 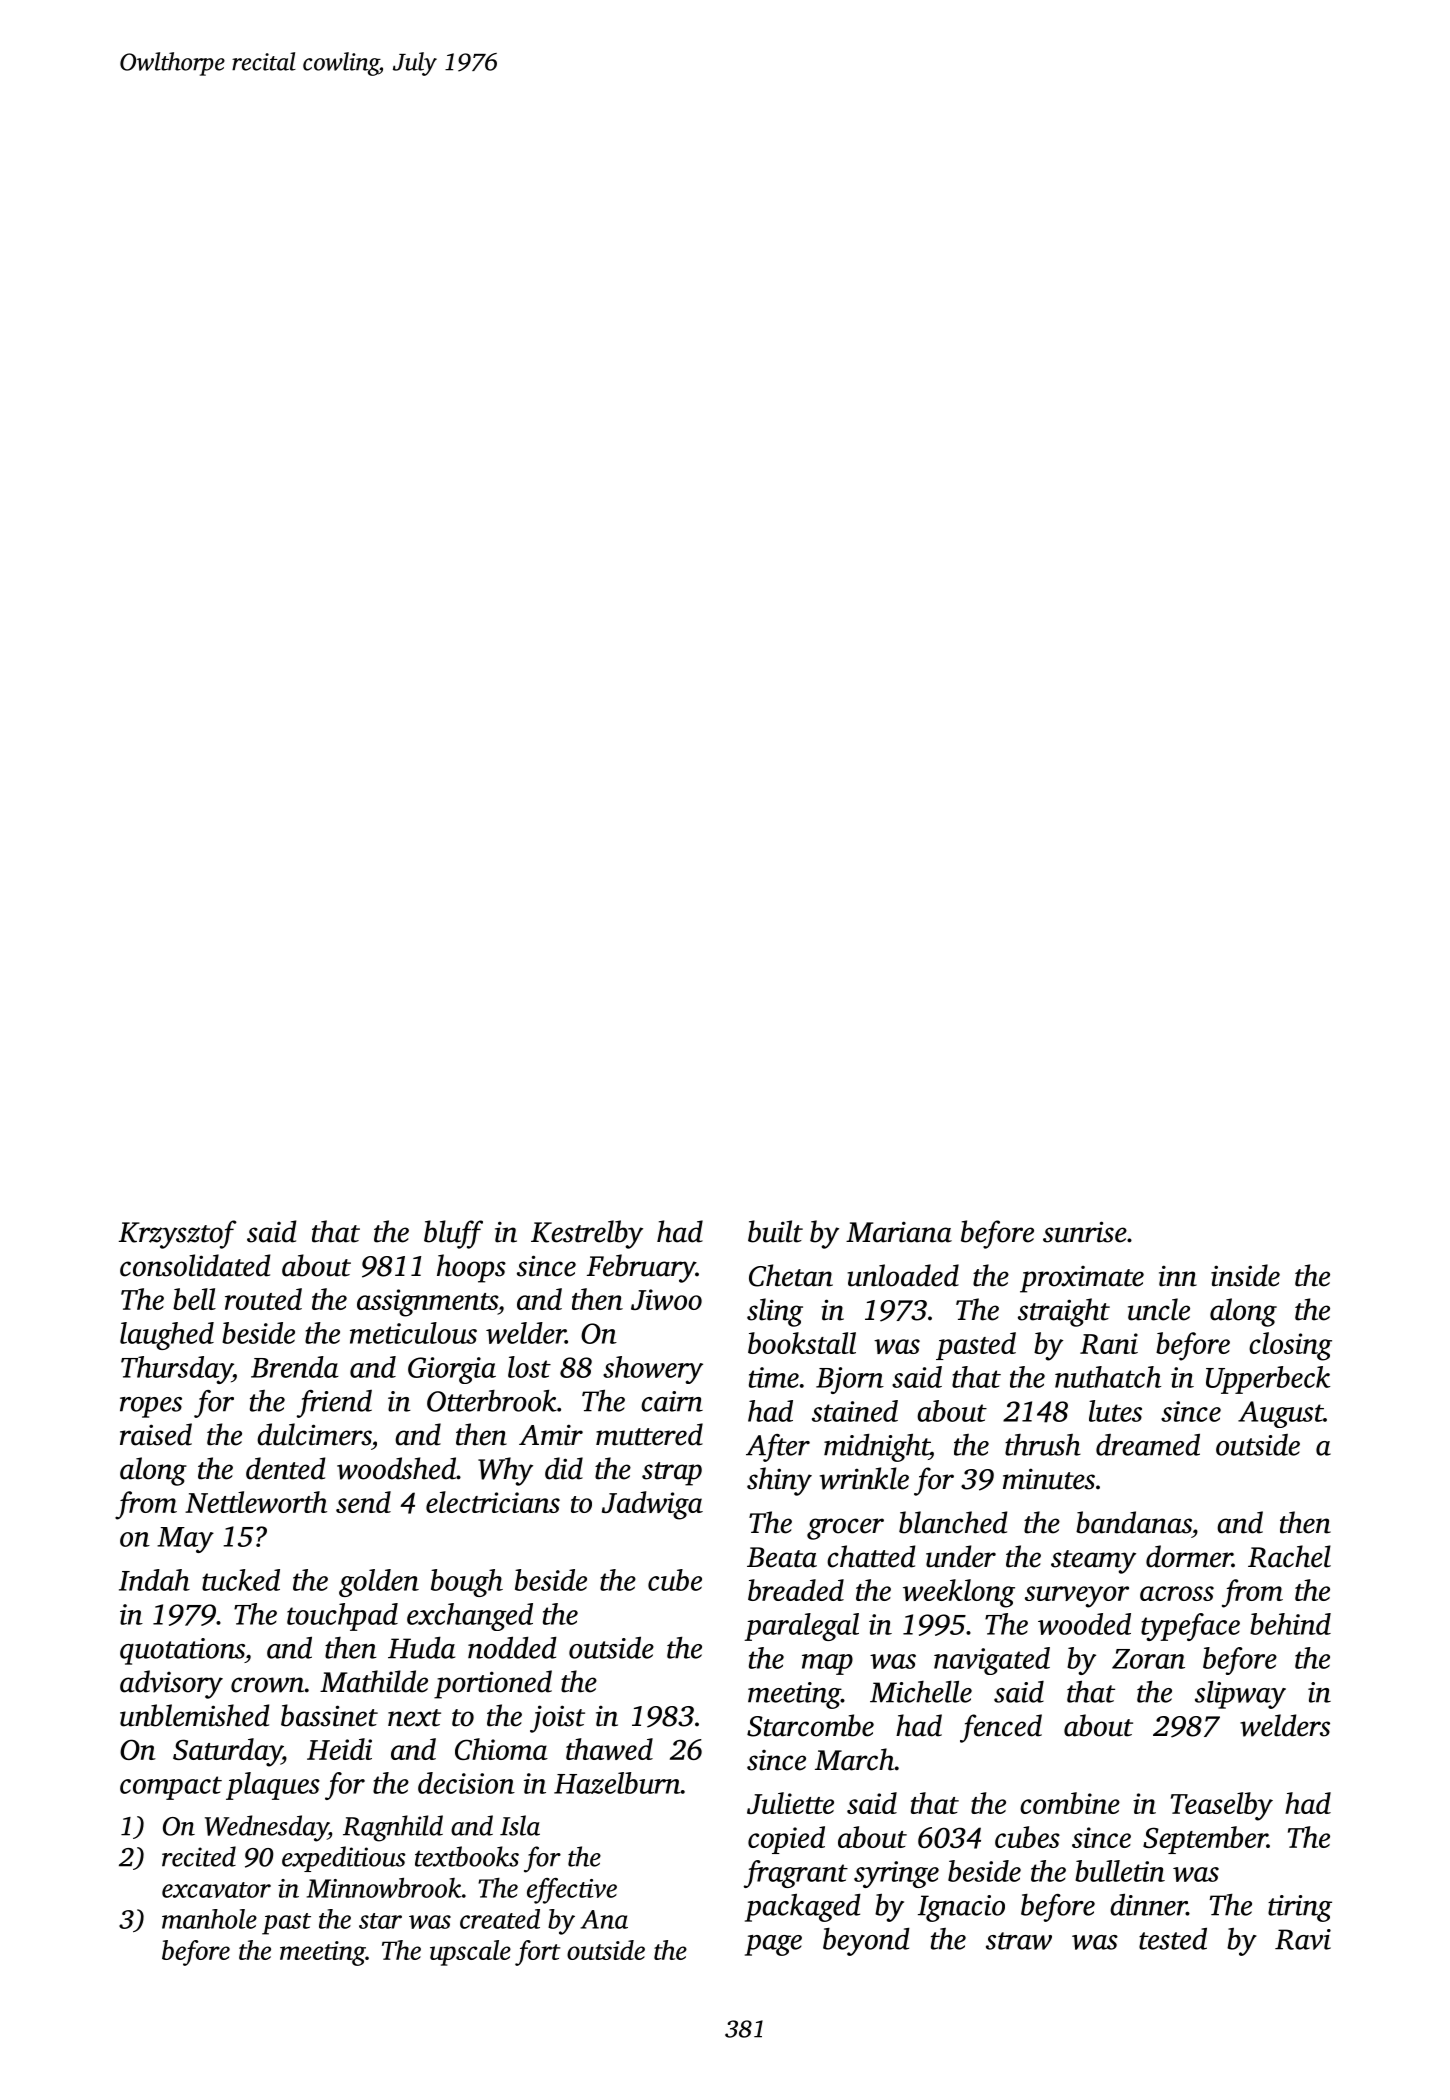 What do you see at coordinates (209, 1919) in the screenshot?
I see `manhole` at bounding box center [209, 1919].
